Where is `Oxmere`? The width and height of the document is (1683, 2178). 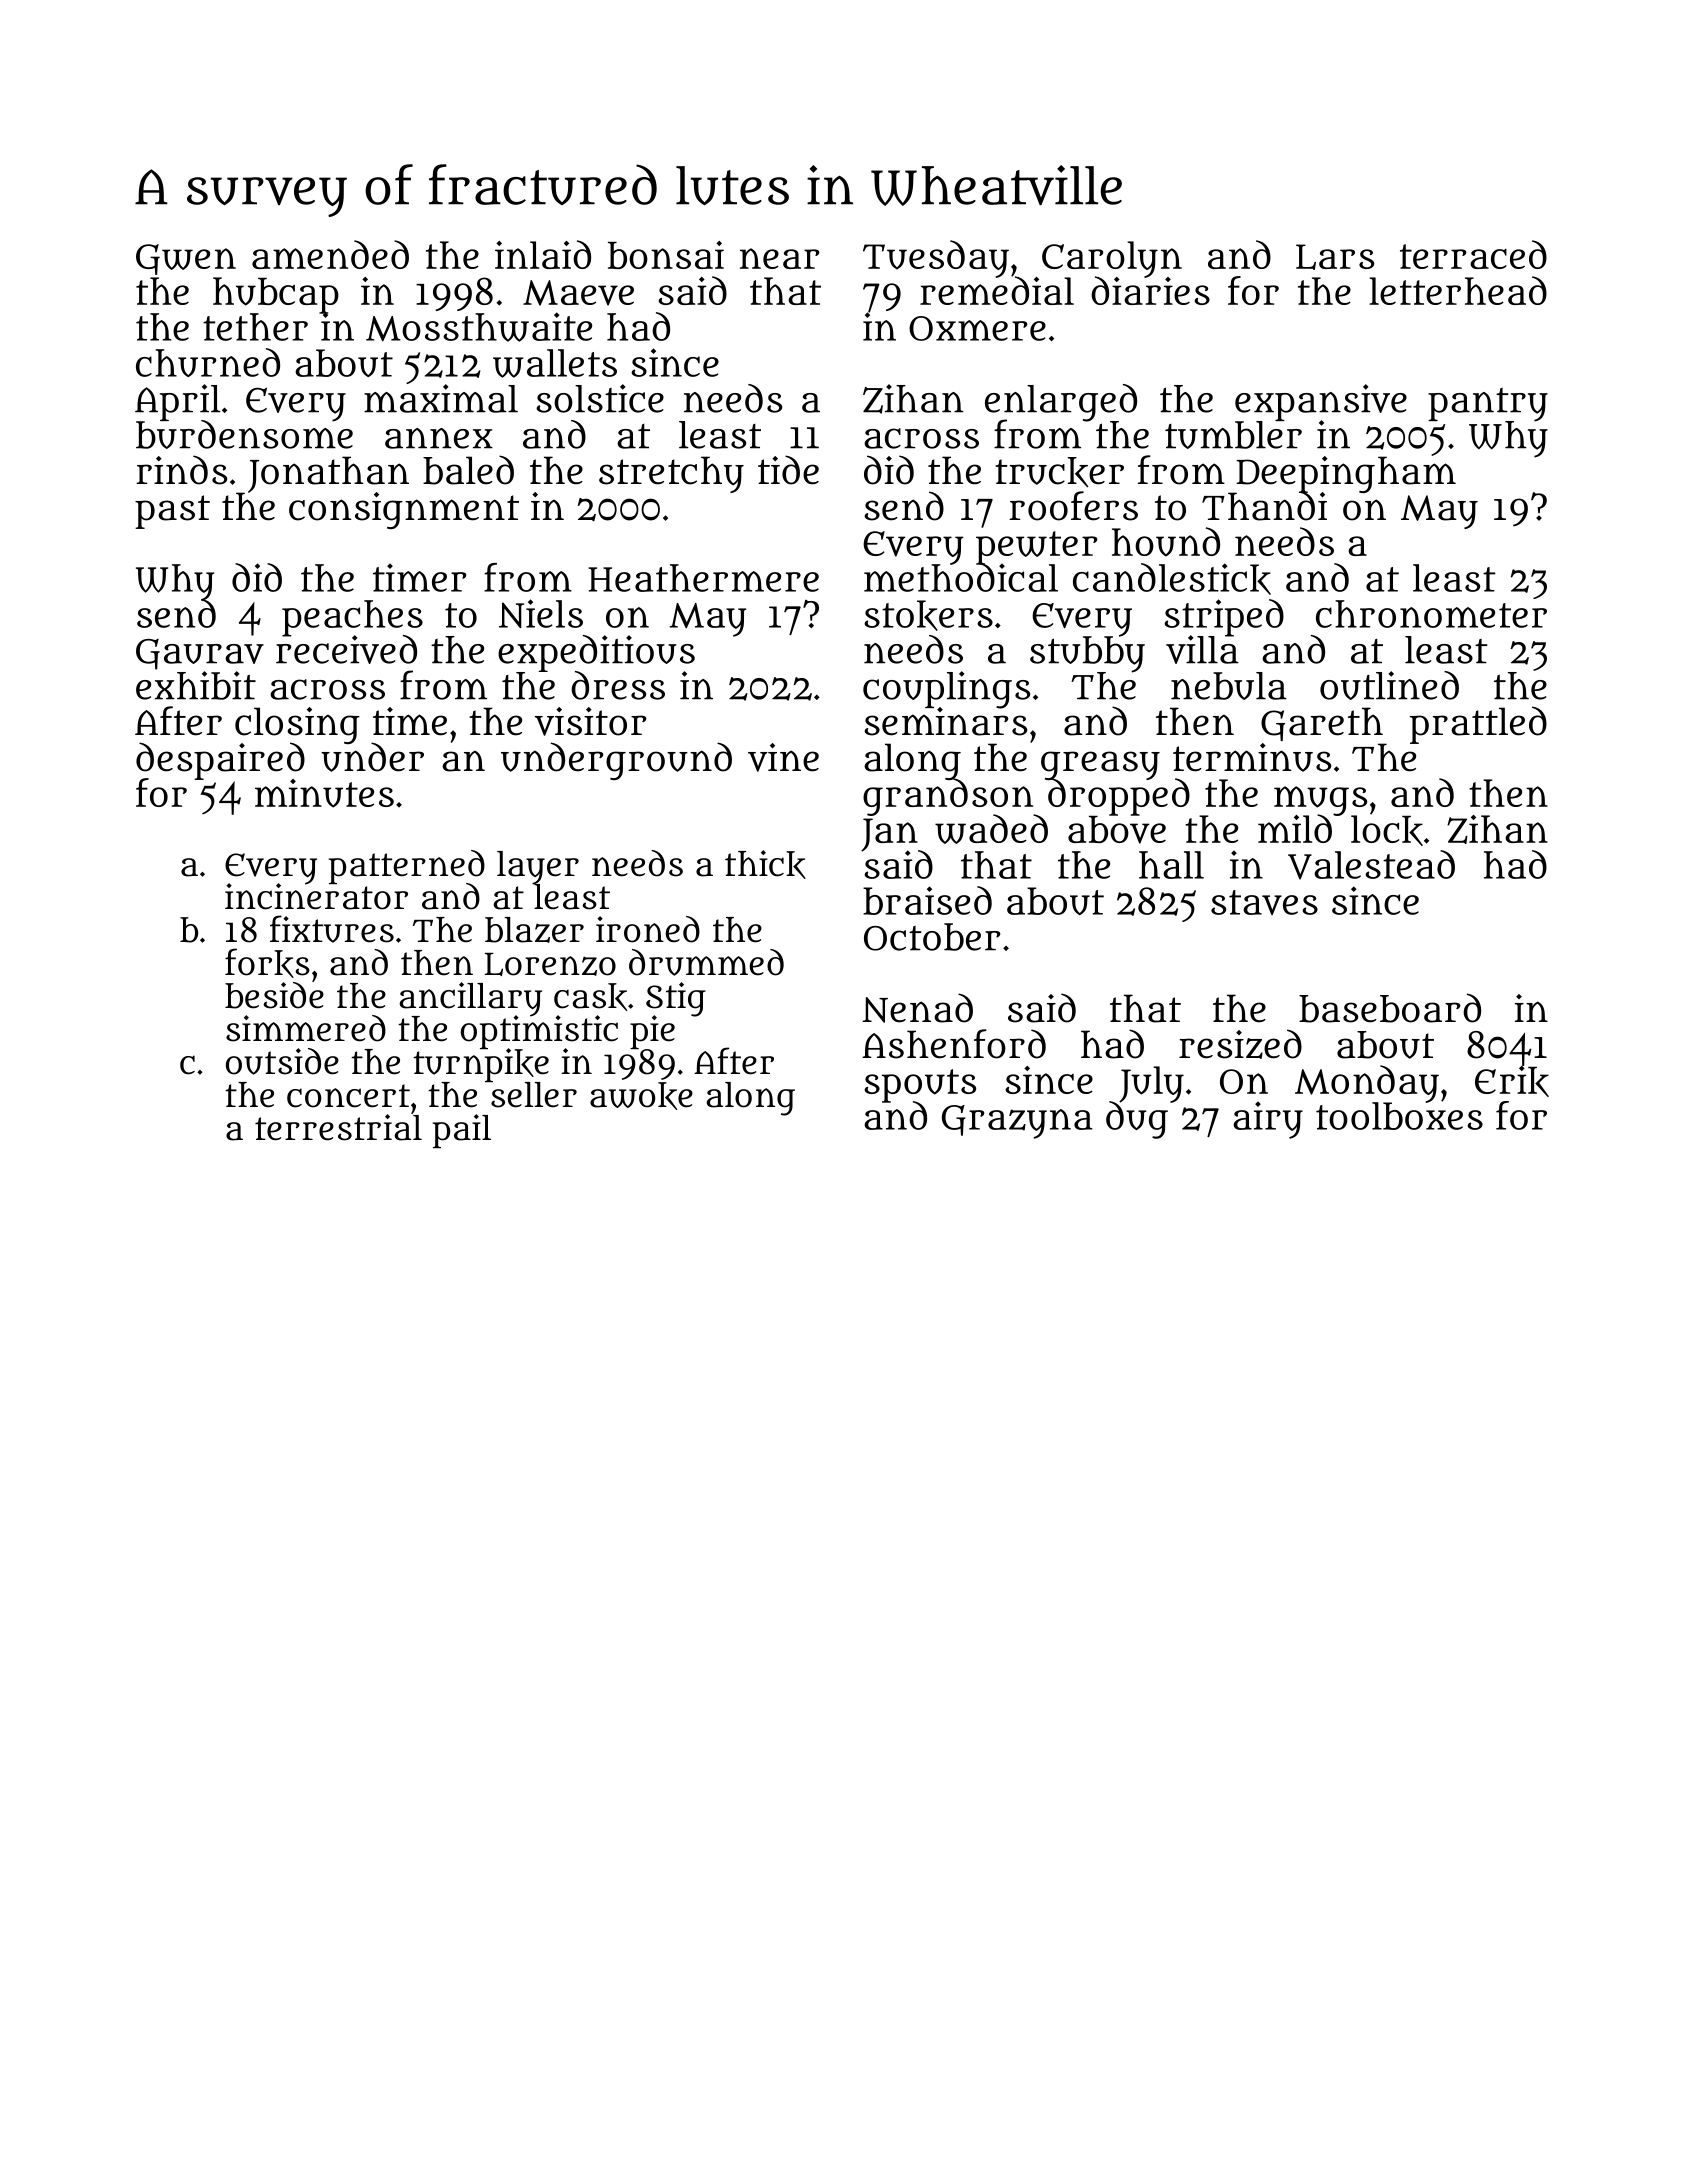
Oxmere is located at coordinates (977, 328).
